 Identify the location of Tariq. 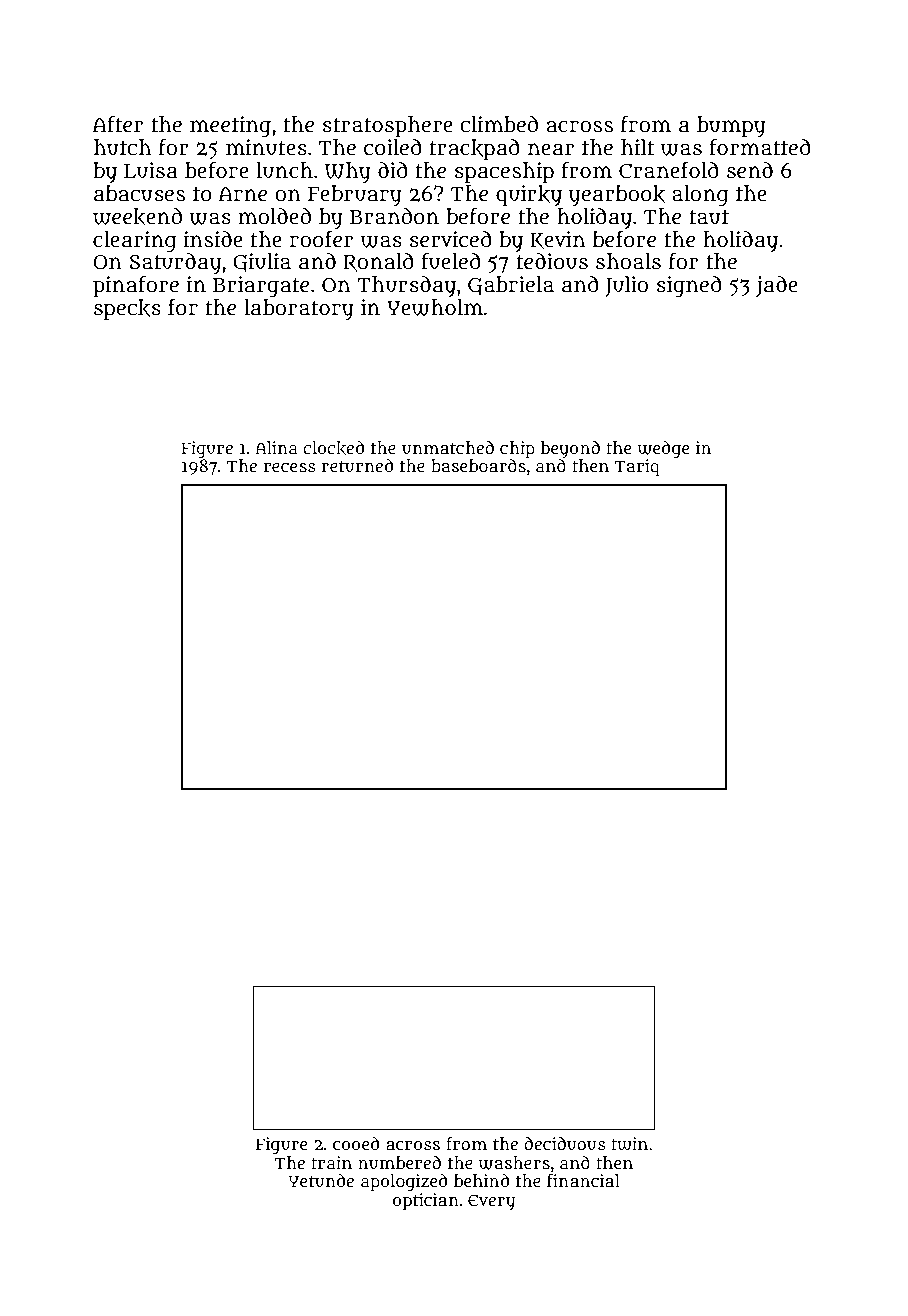
(637, 468).
